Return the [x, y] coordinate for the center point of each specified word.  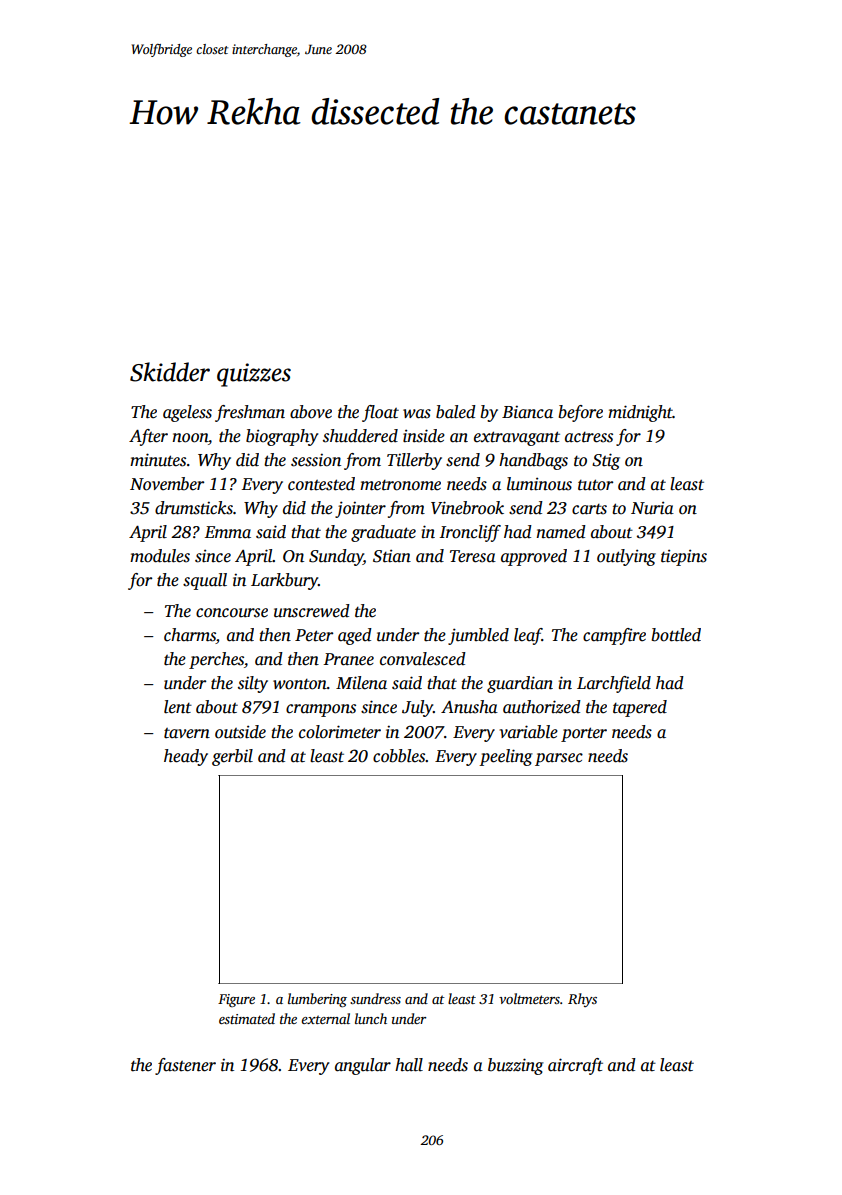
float [380, 413]
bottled [676, 635]
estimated [247, 1018]
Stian [392, 556]
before [580, 413]
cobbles [399, 756]
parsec [559, 759]
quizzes [254, 375]
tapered [640, 708]
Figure [236, 1000]
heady [186, 757]
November [167, 484]
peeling [506, 757]
